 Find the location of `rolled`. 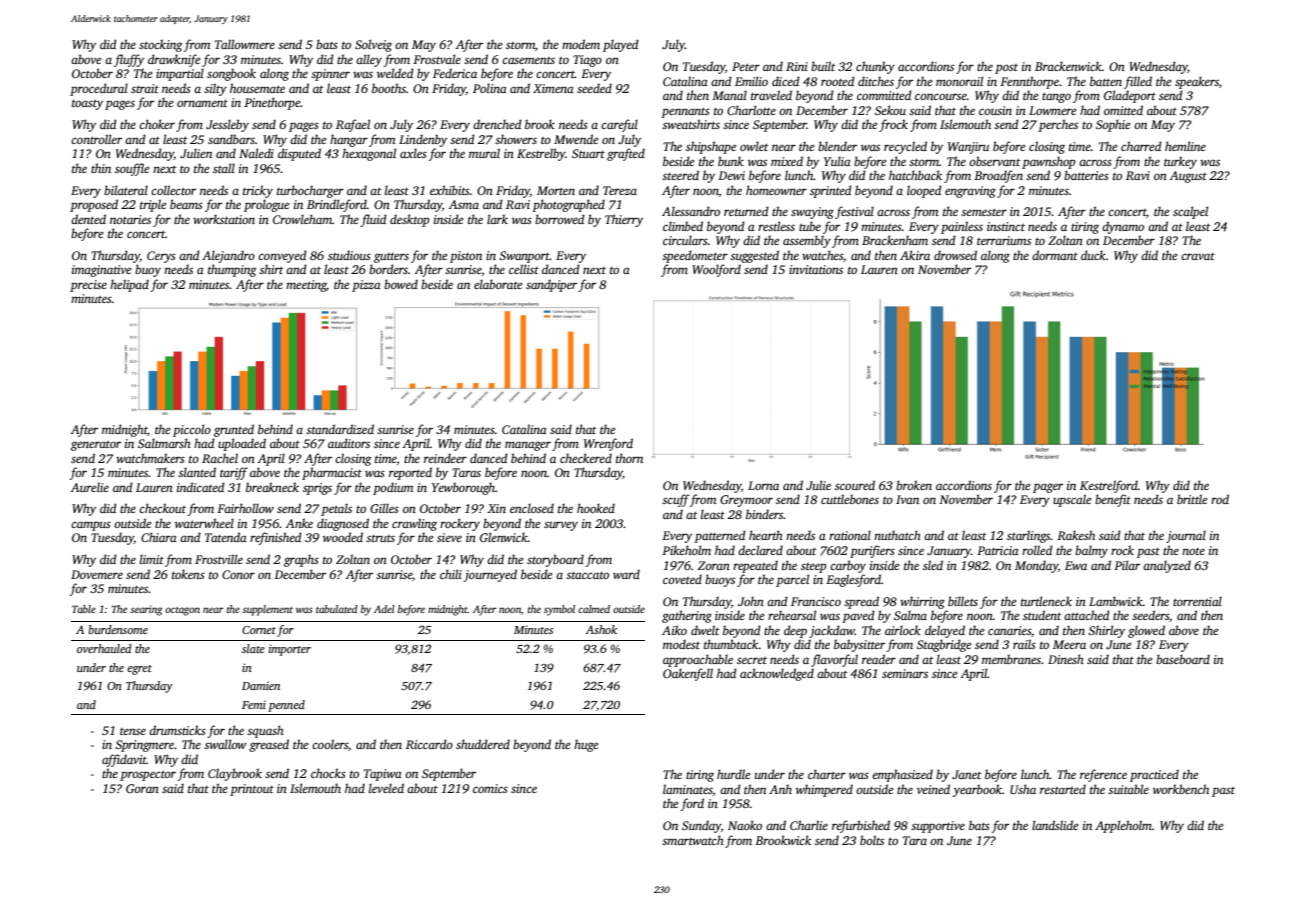

rolled is located at coordinates (1037, 550).
